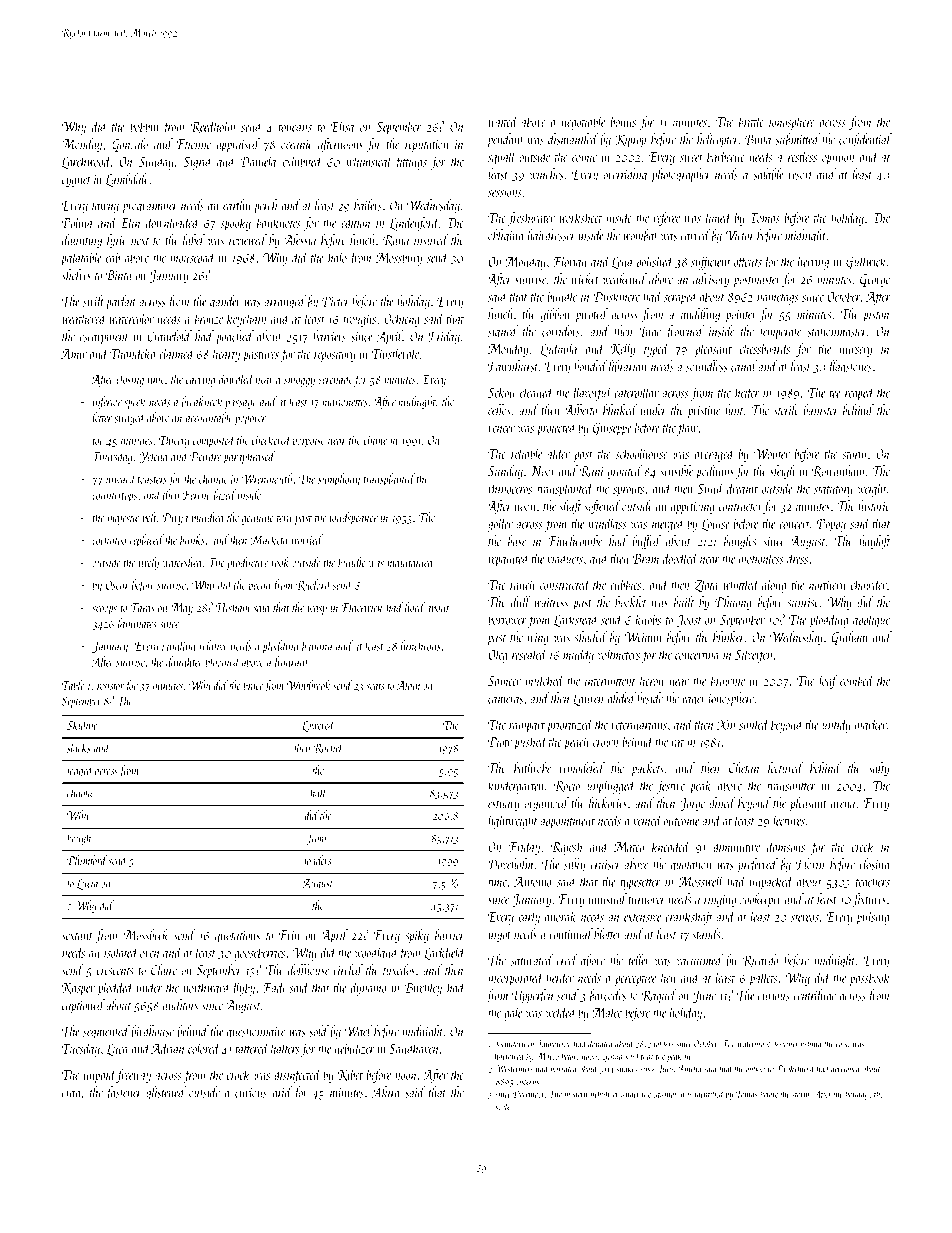 Image resolution: width=952 pixels, height=1233 pixels. I want to click on parfait, so click(121, 302).
